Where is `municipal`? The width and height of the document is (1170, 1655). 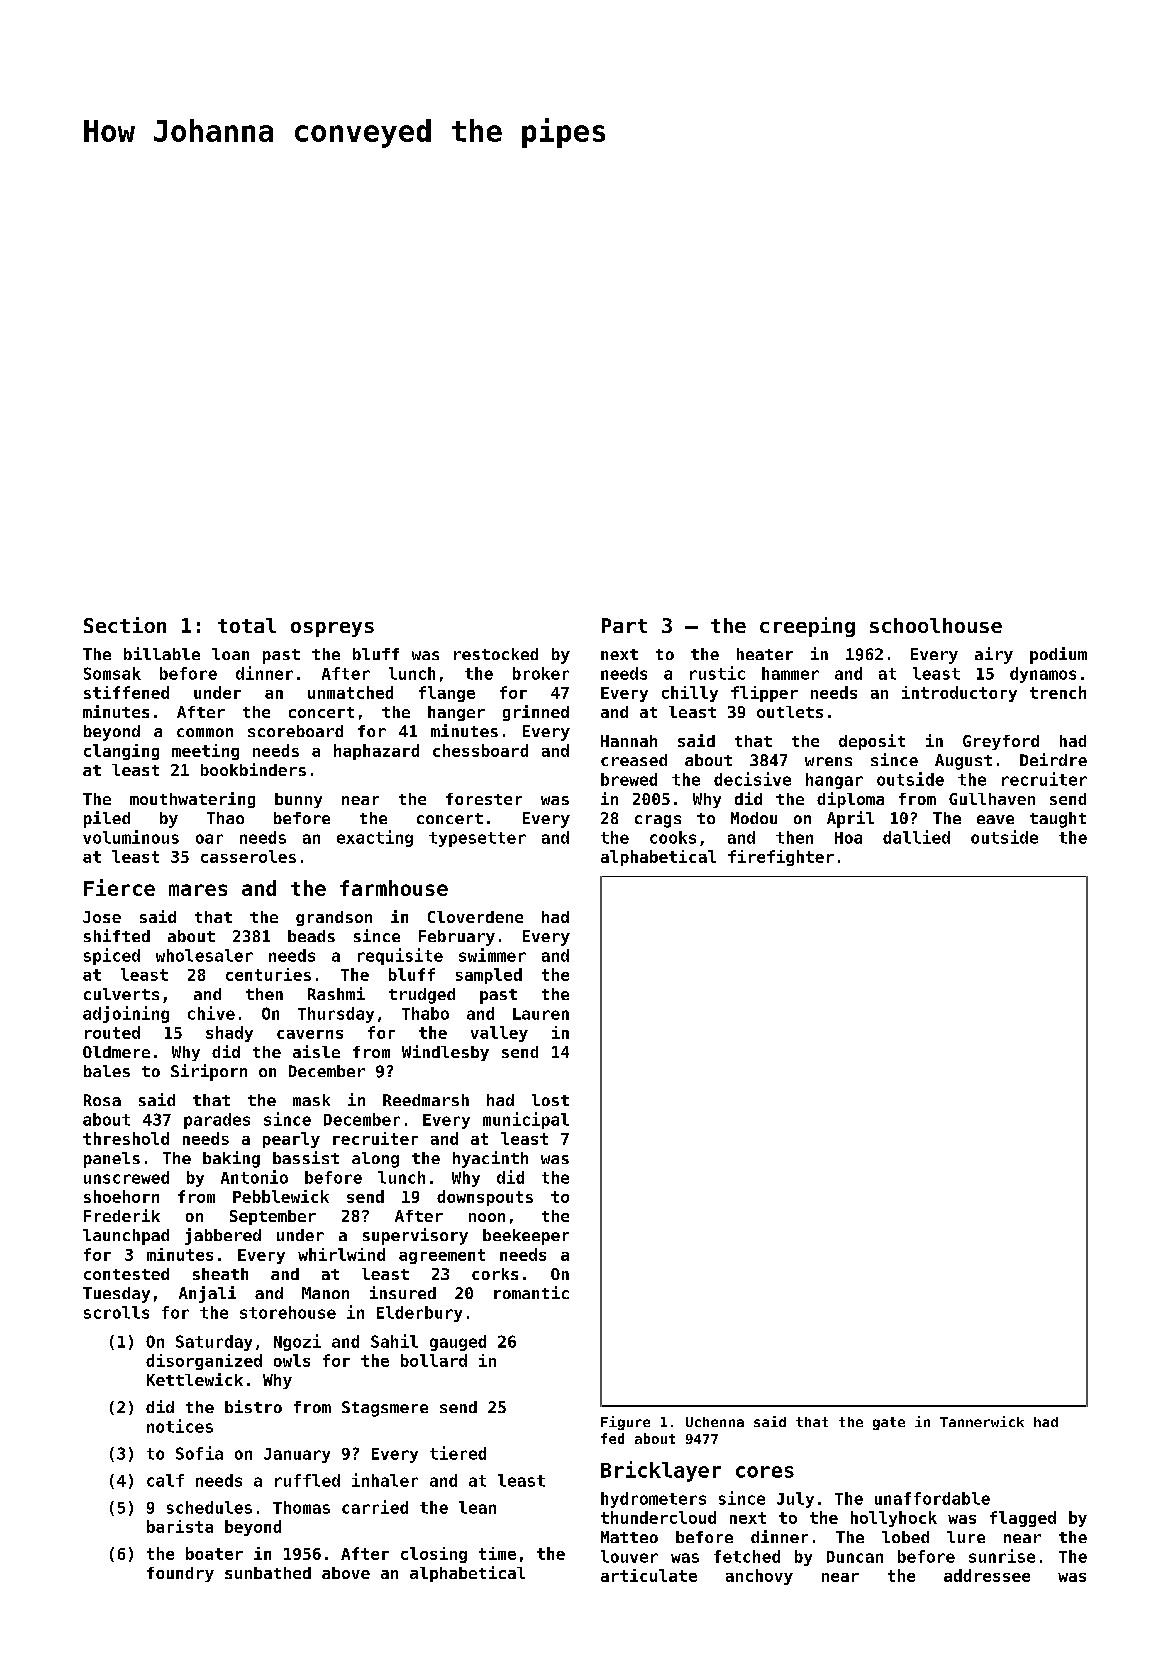 municipal is located at coordinates (526, 1120).
